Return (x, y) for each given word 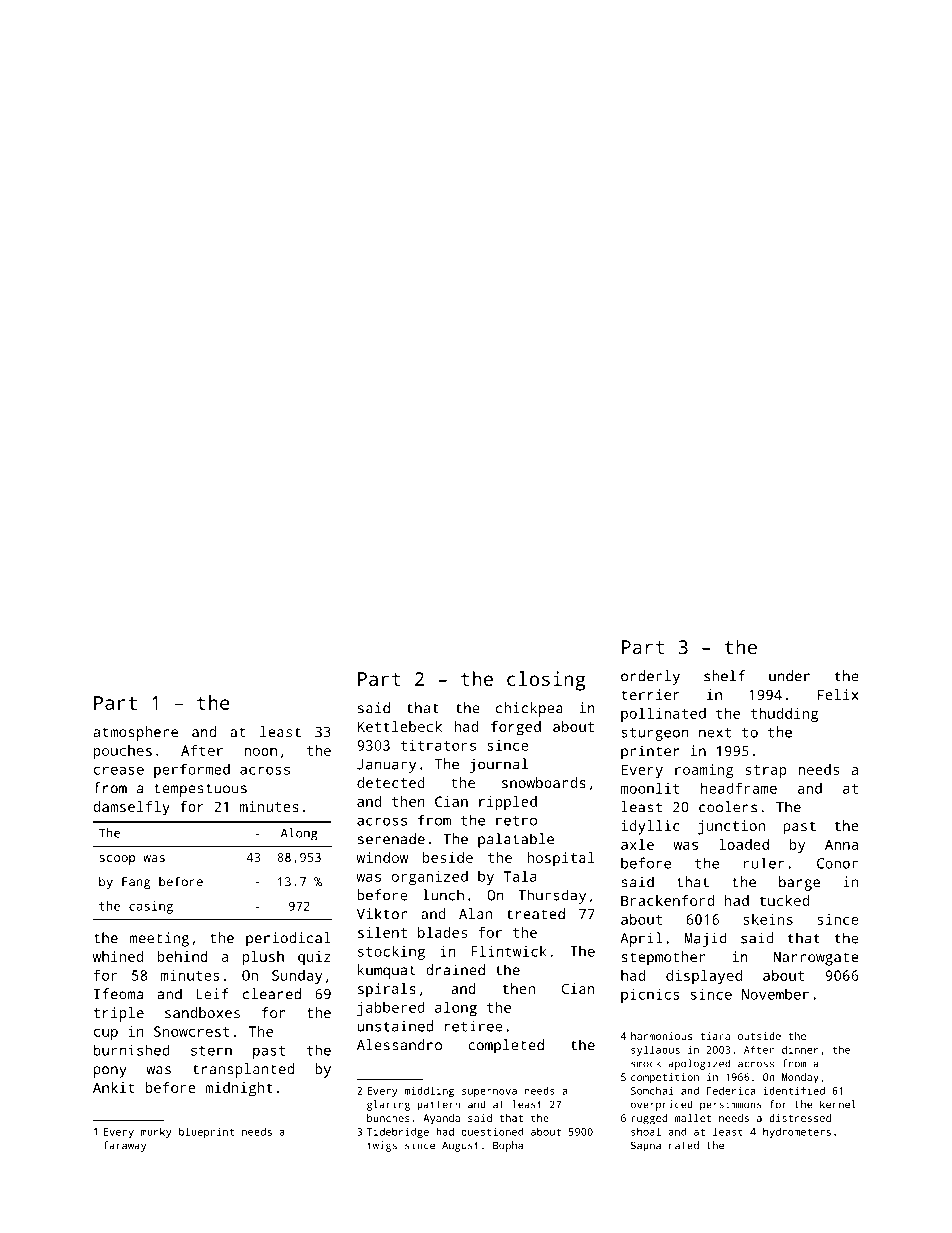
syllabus (655, 1050)
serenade (391, 839)
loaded (744, 844)
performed (192, 770)
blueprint (206, 1132)
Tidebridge (398, 1132)
